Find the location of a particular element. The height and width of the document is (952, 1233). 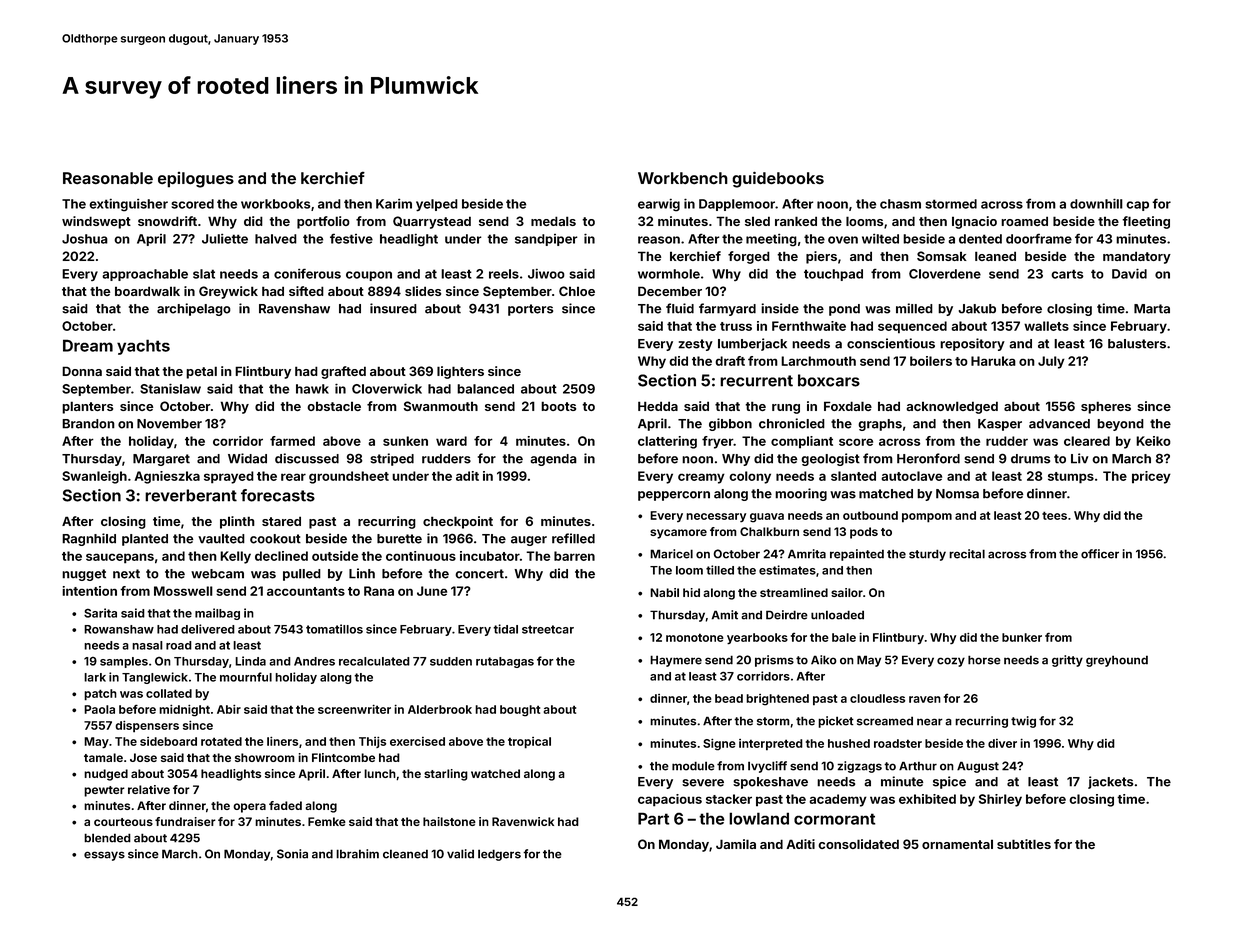

pricey is located at coordinates (1151, 477).
